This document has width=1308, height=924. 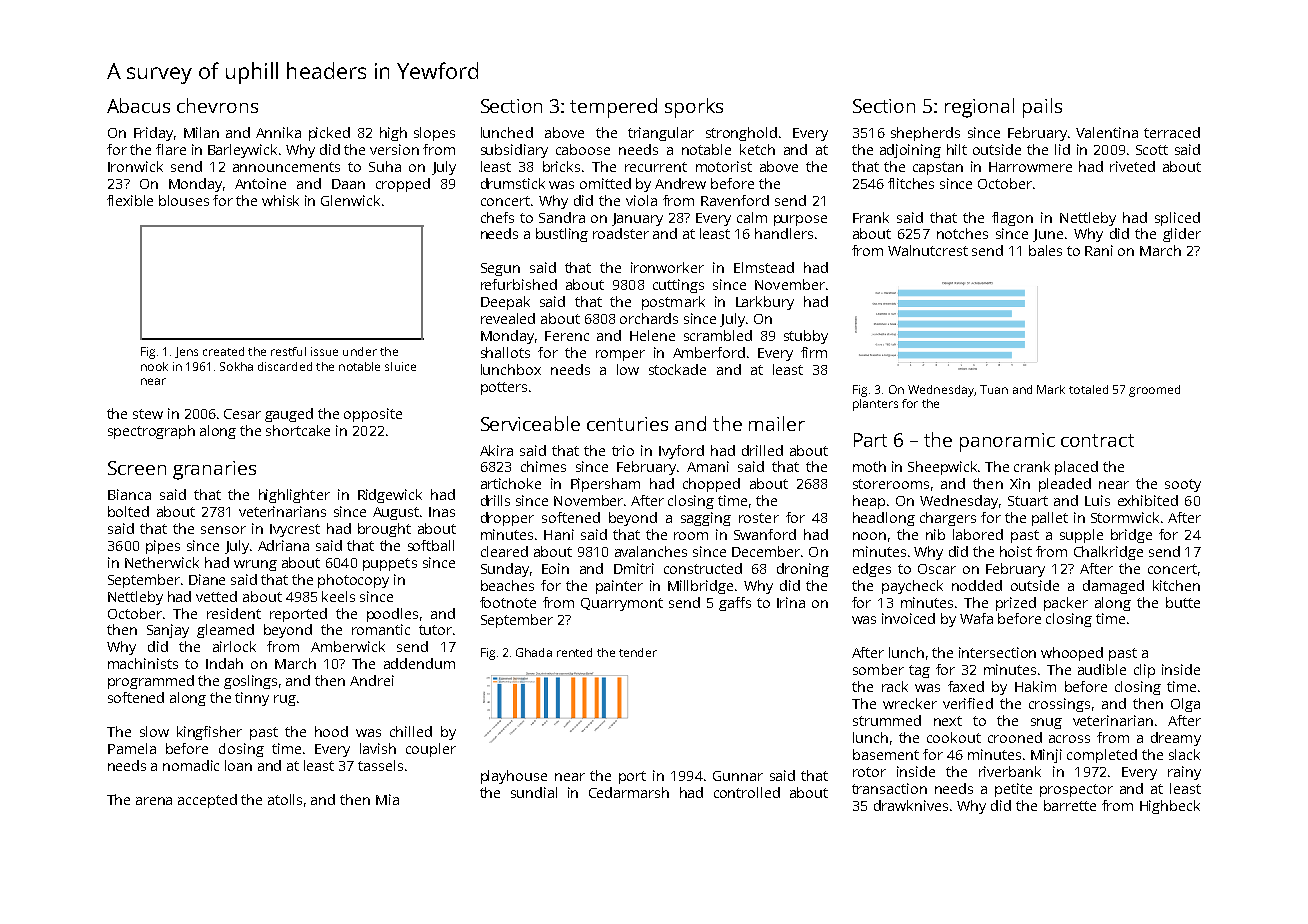 I want to click on sagging, so click(x=706, y=519).
